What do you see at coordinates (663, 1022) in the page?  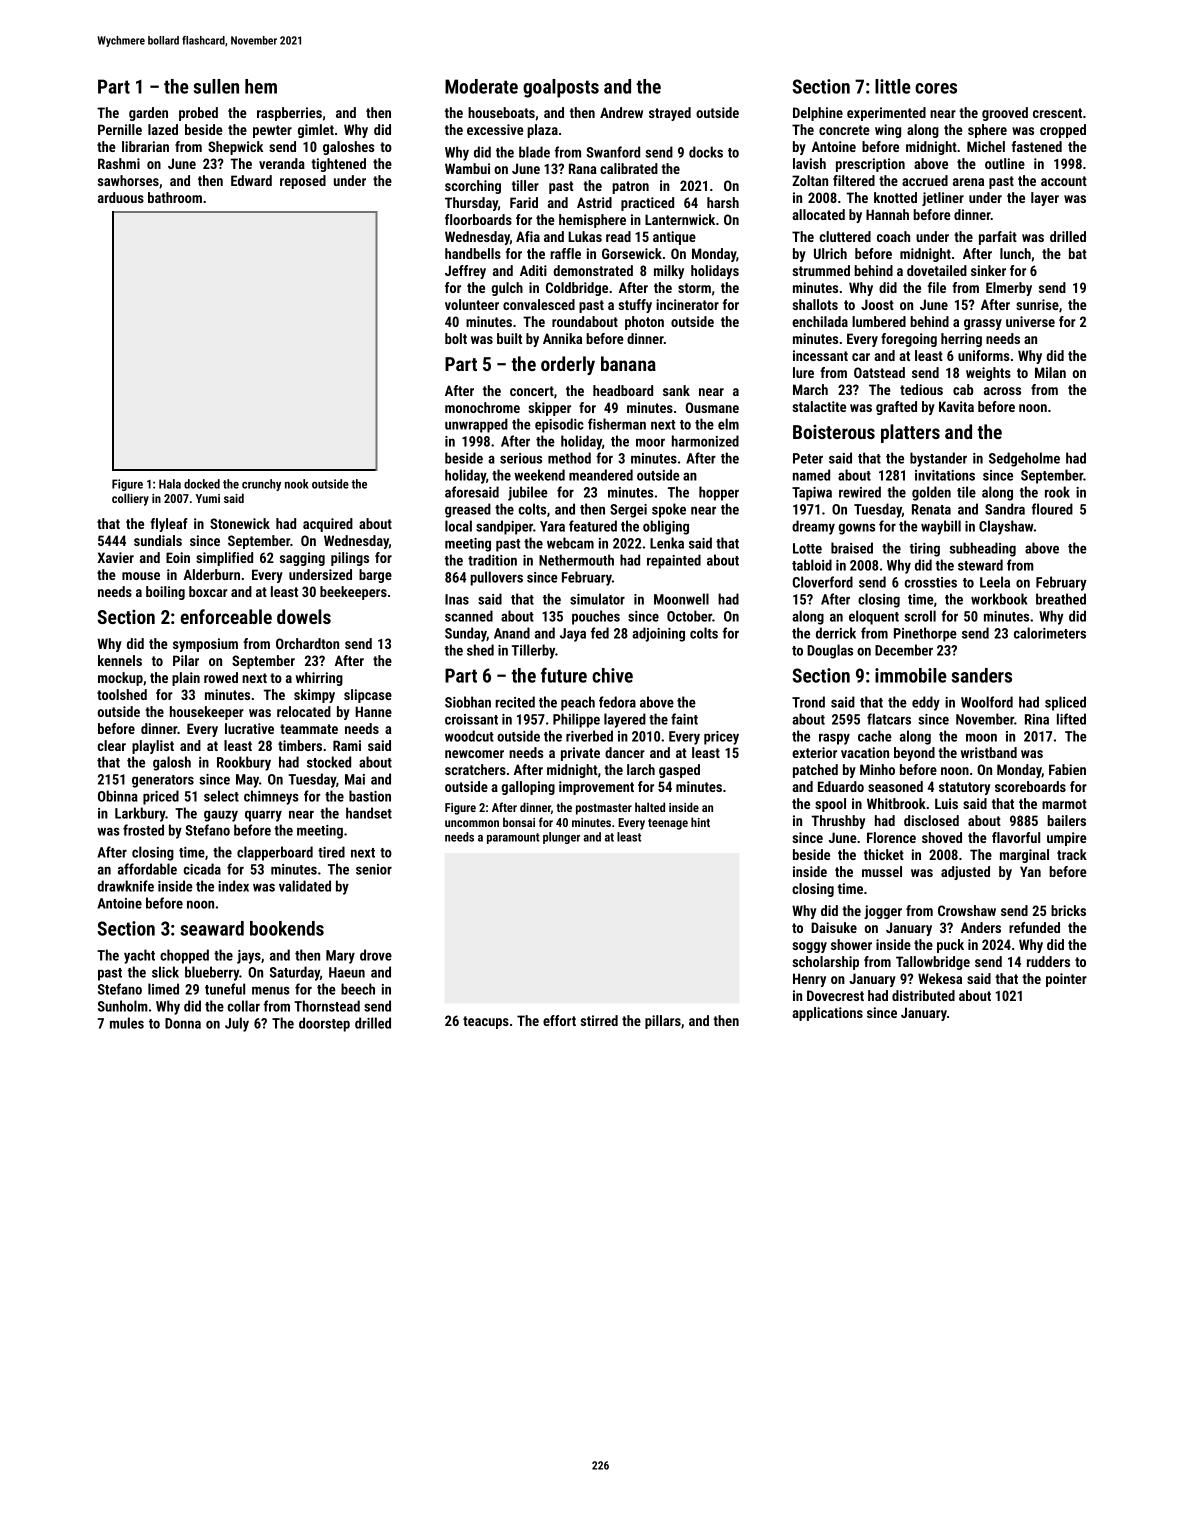 I see `pillars` at bounding box center [663, 1022].
